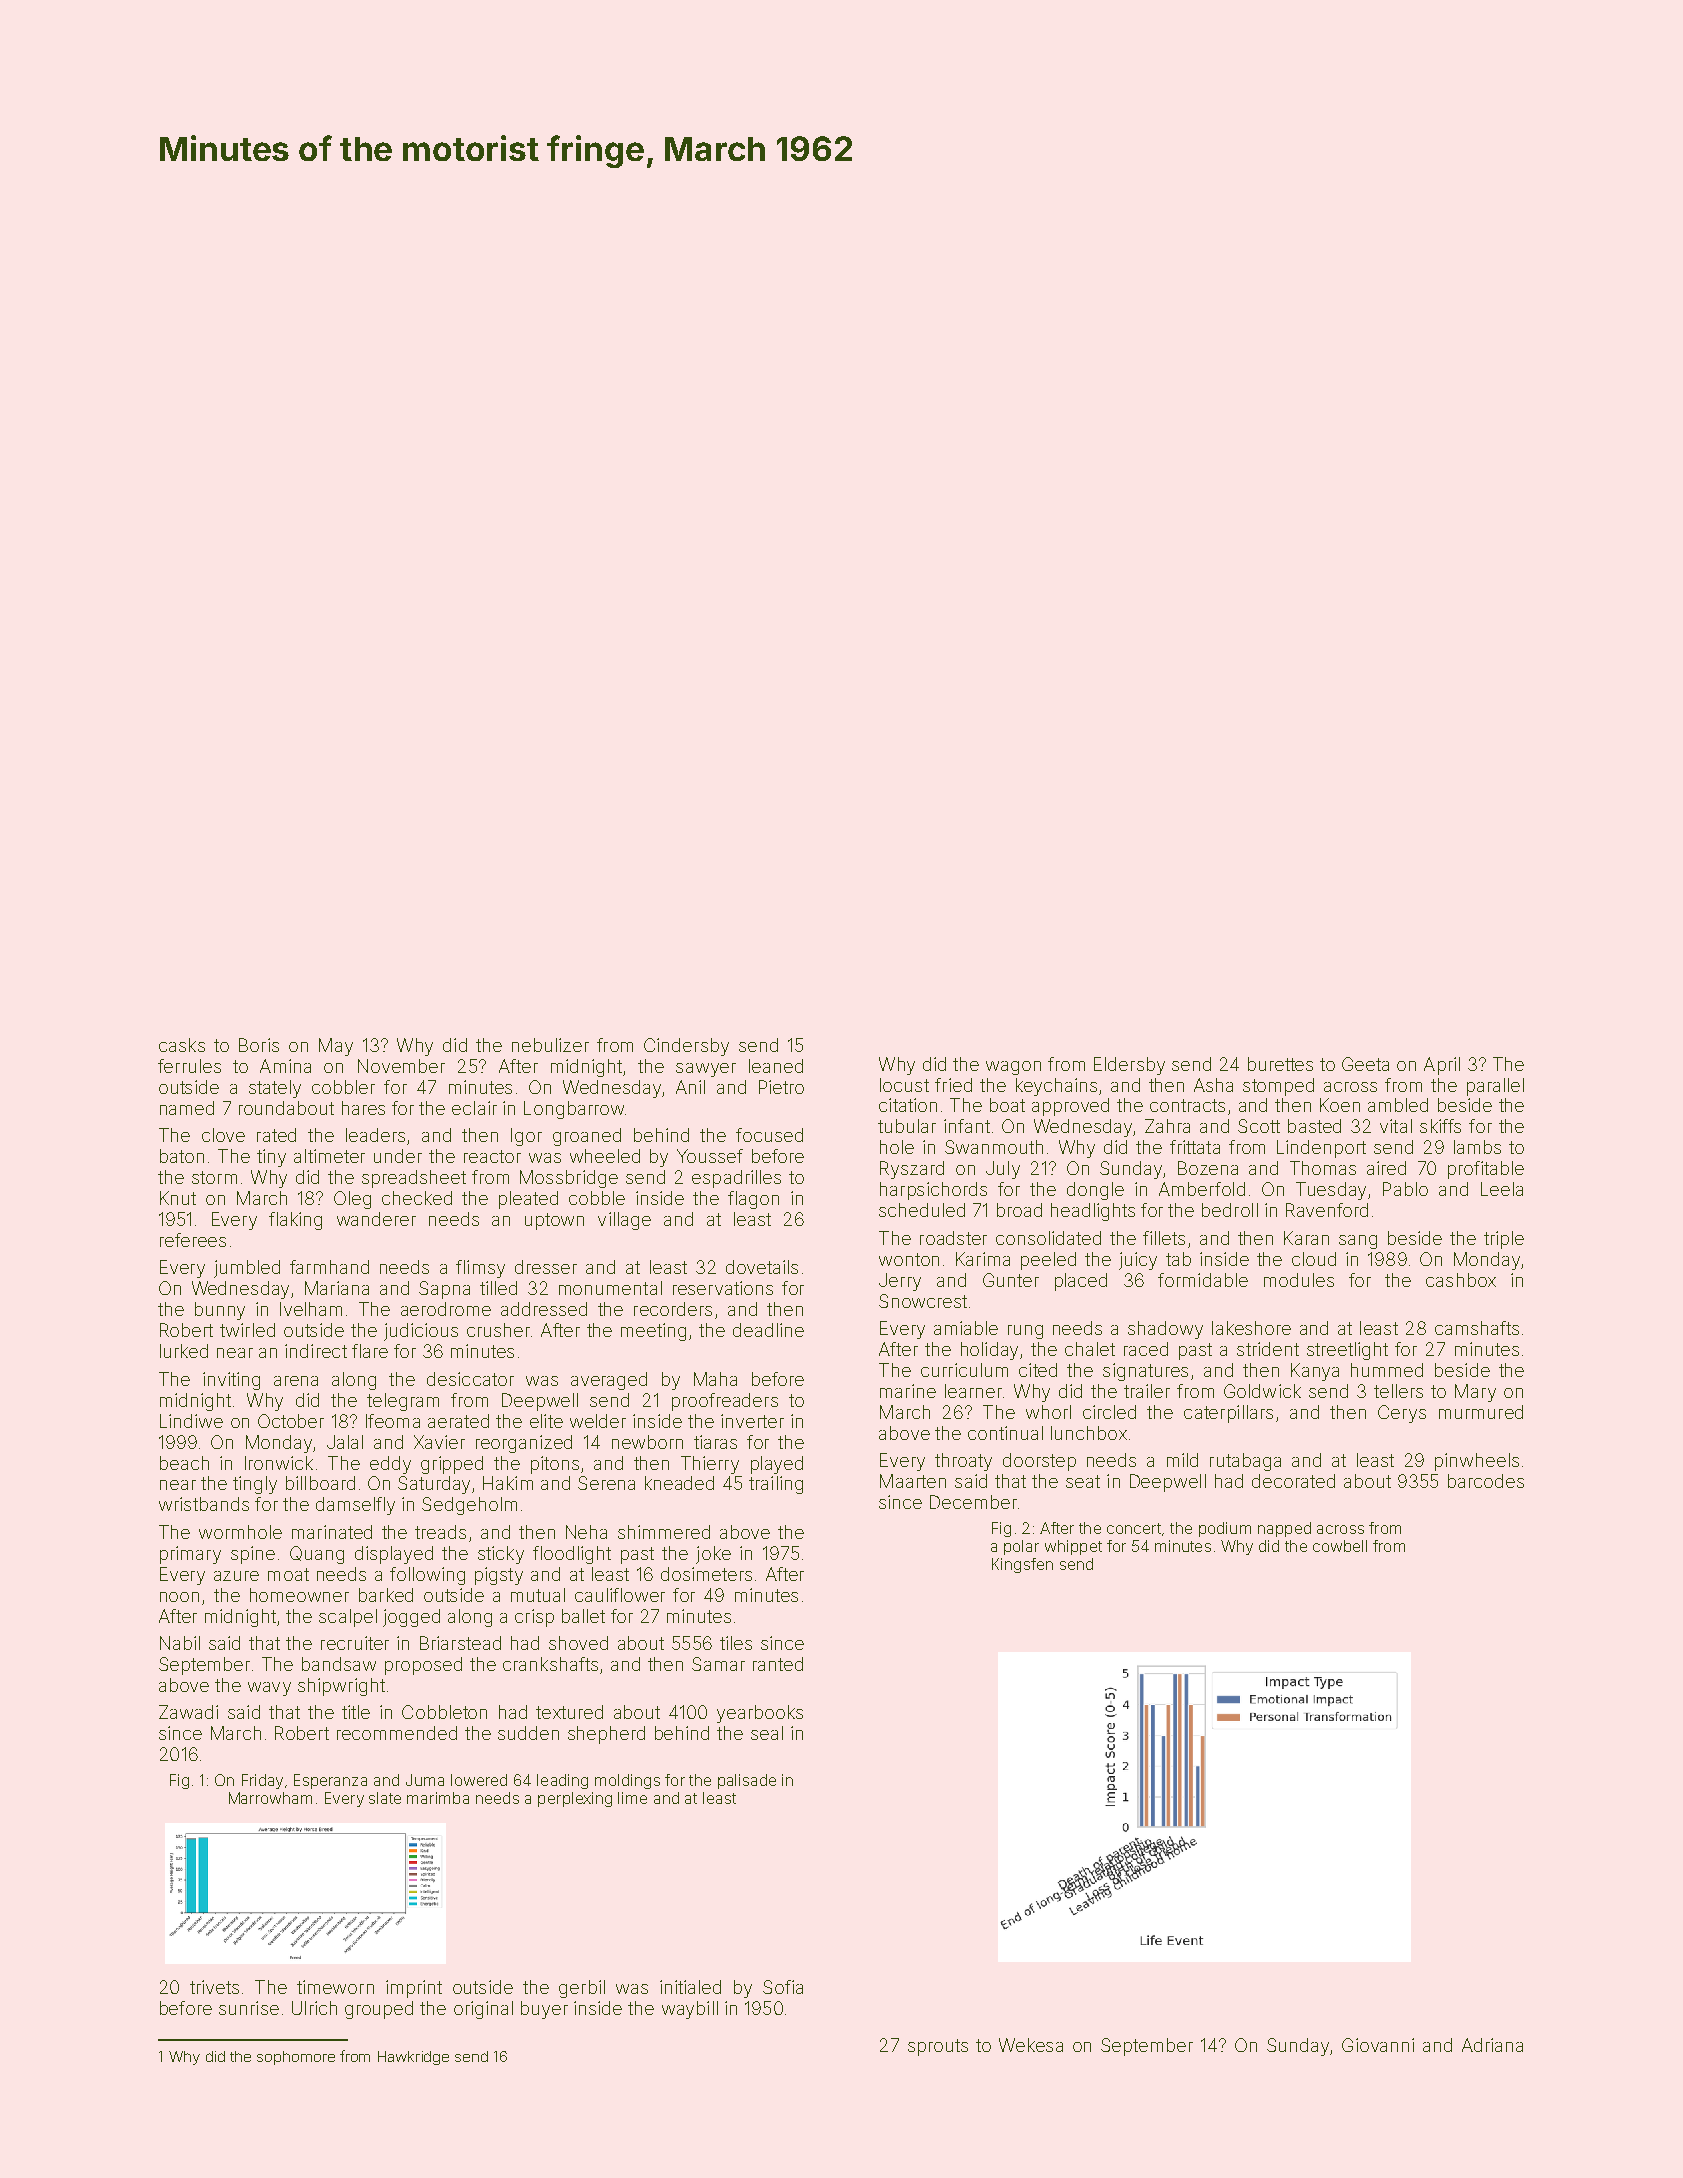 Image resolution: width=1683 pixels, height=2178 pixels. What do you see at coordinates (767, 1733) in the screenshot?
I see `seal` at bounding box center [767, 1733].
